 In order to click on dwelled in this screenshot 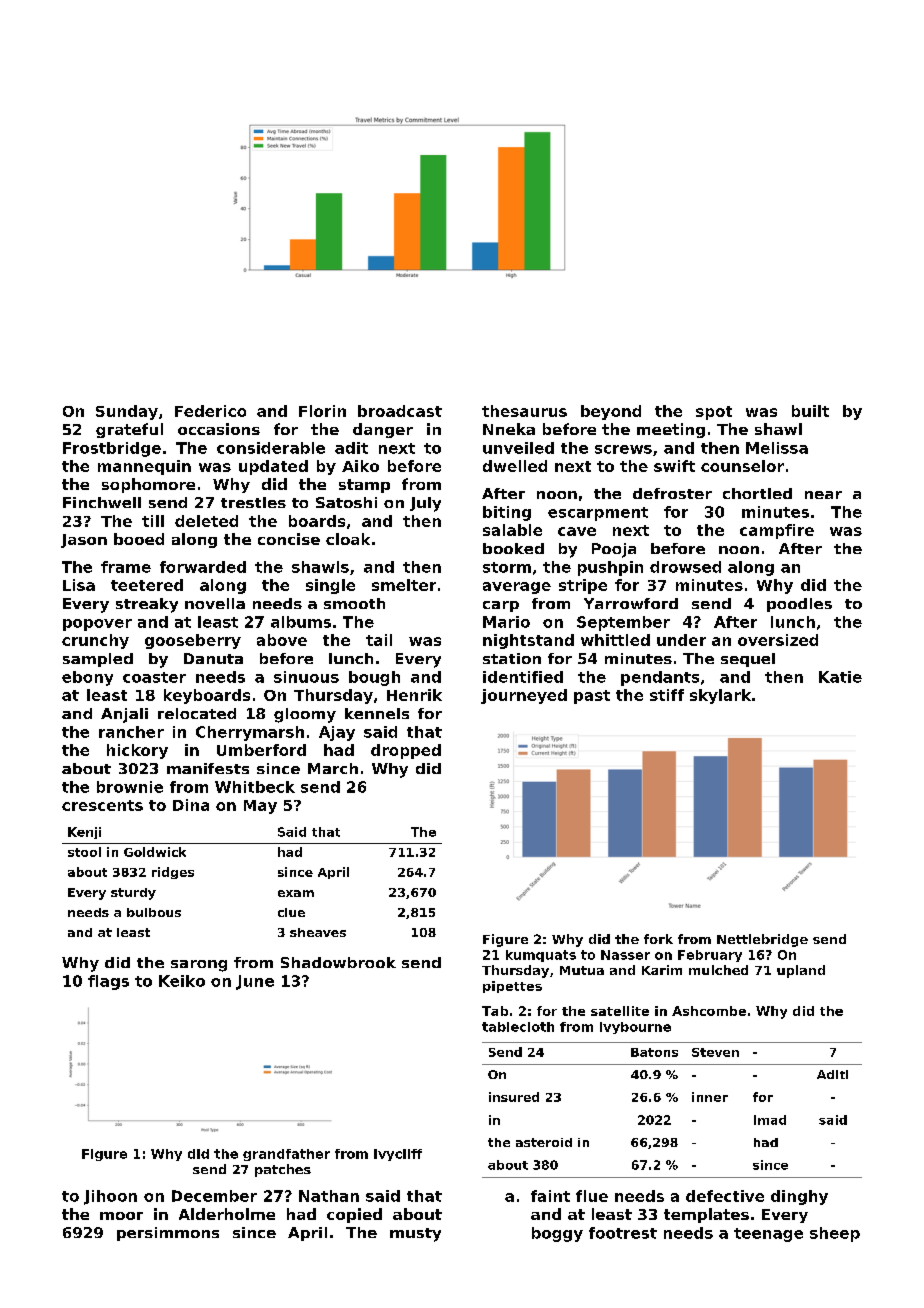, I will do `click(515, 466)`.
